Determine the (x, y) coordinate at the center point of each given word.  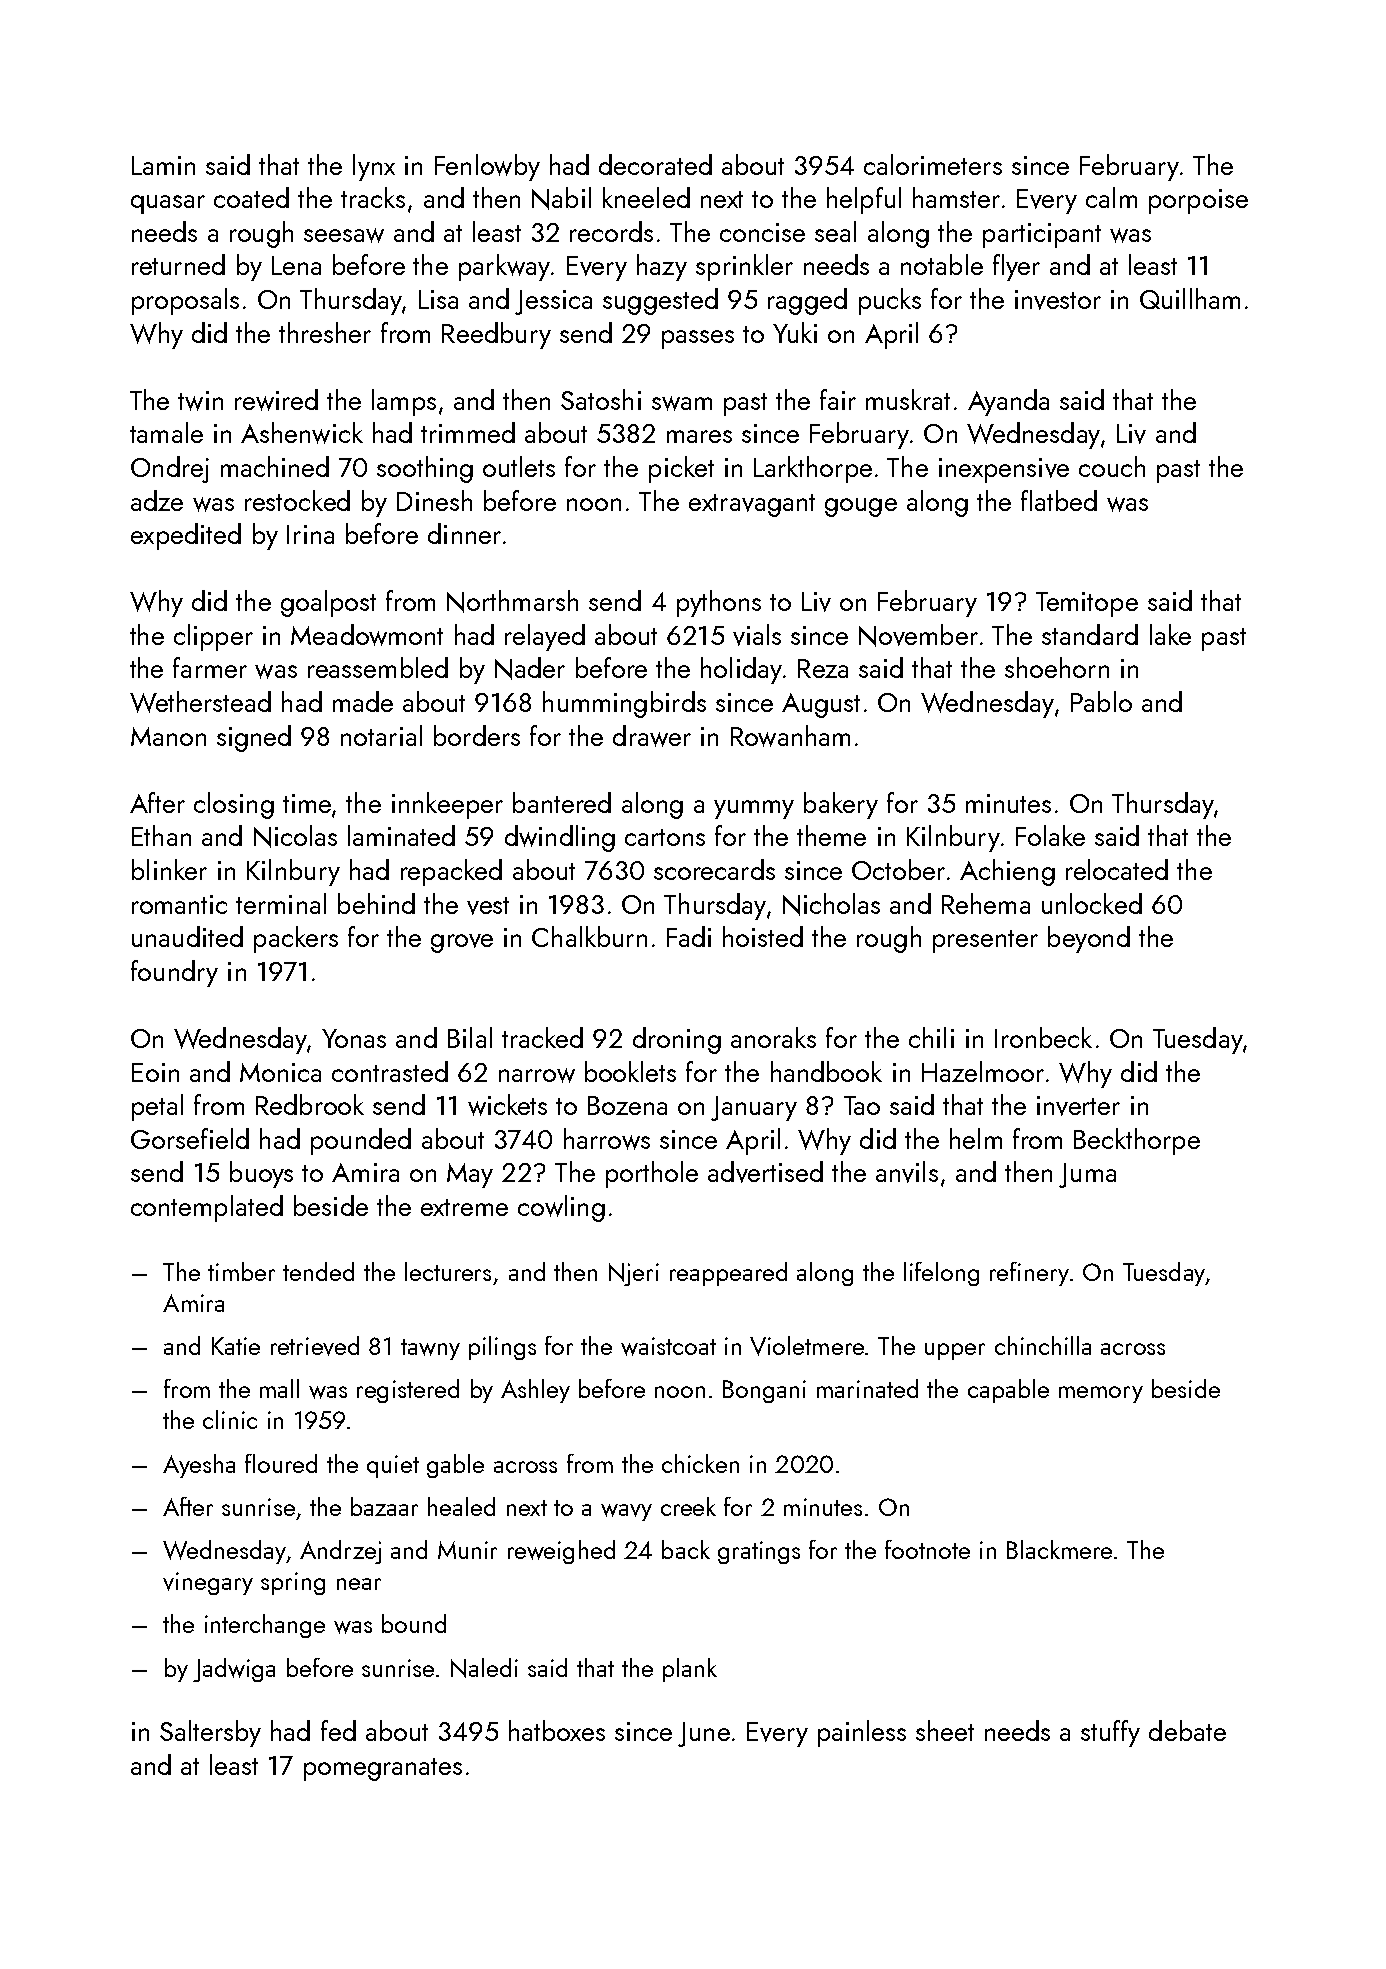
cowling (561, 1208)
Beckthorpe (1137, 1141)
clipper (213, 637)
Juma (1087, 1175)
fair (838, 399)
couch (1112, 466)
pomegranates (383, 1769)
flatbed (1059, 500)
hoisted (763, 936)
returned (178, 264)
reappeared (728, 1274)
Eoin (155, 1072)
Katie (236, 1346)
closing (234, 805)
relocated (1117, 869)
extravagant (752, 505)
